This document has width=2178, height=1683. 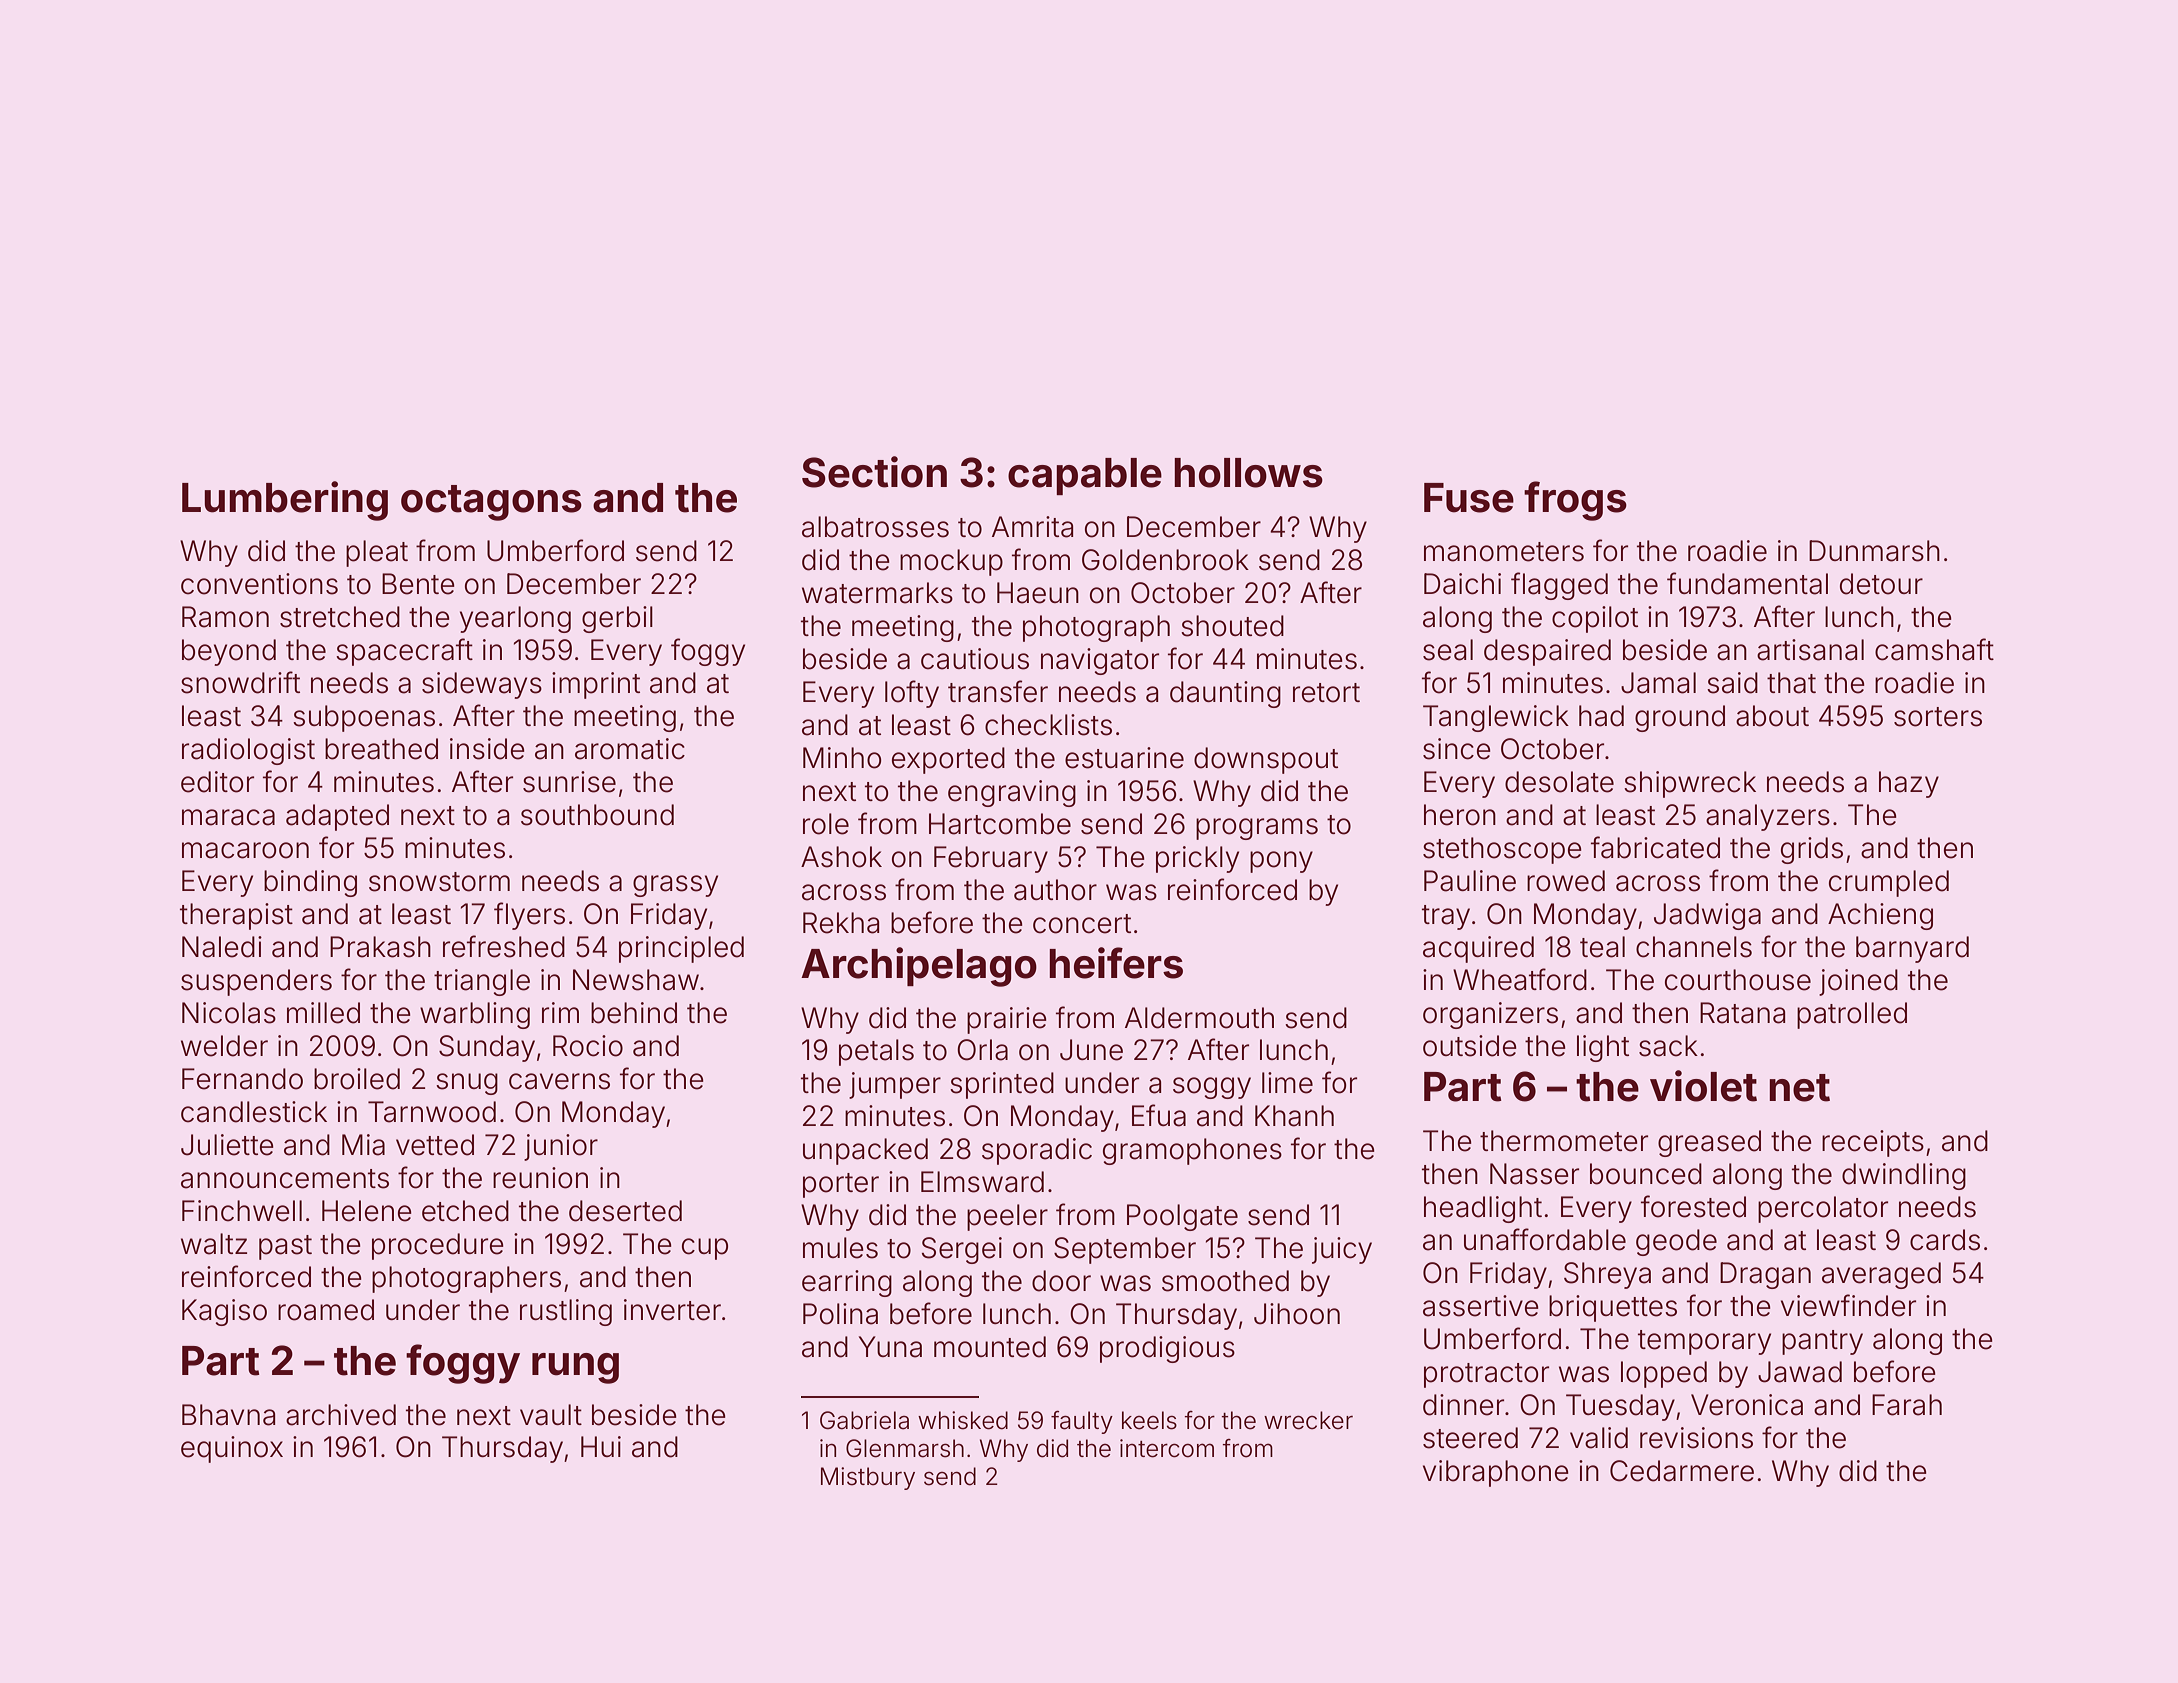 I want to click on Mistbury, so click(x=868, y=1478).
